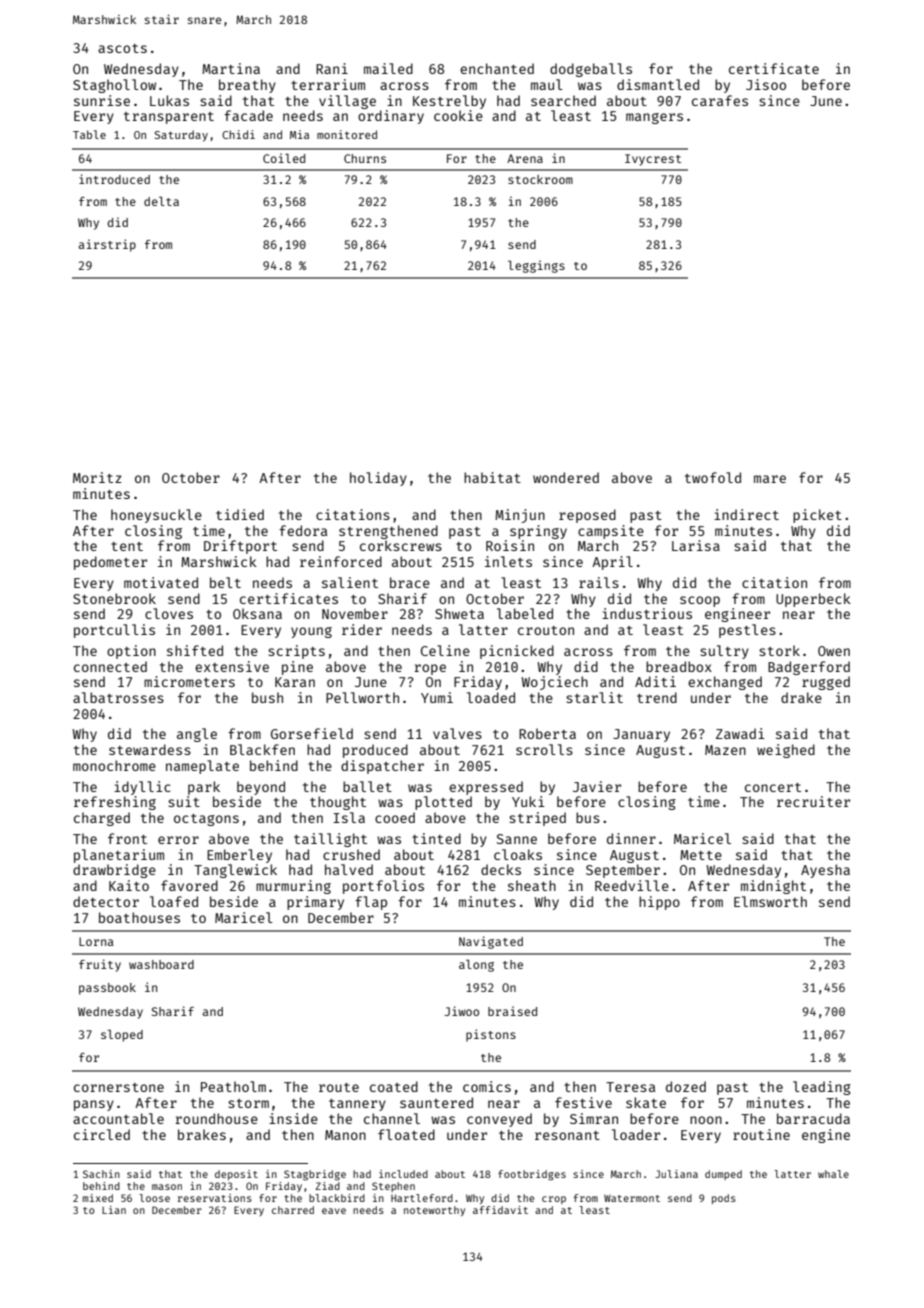 This document has width=924, height=1308. I want to click on stork, so click(779, 650).
